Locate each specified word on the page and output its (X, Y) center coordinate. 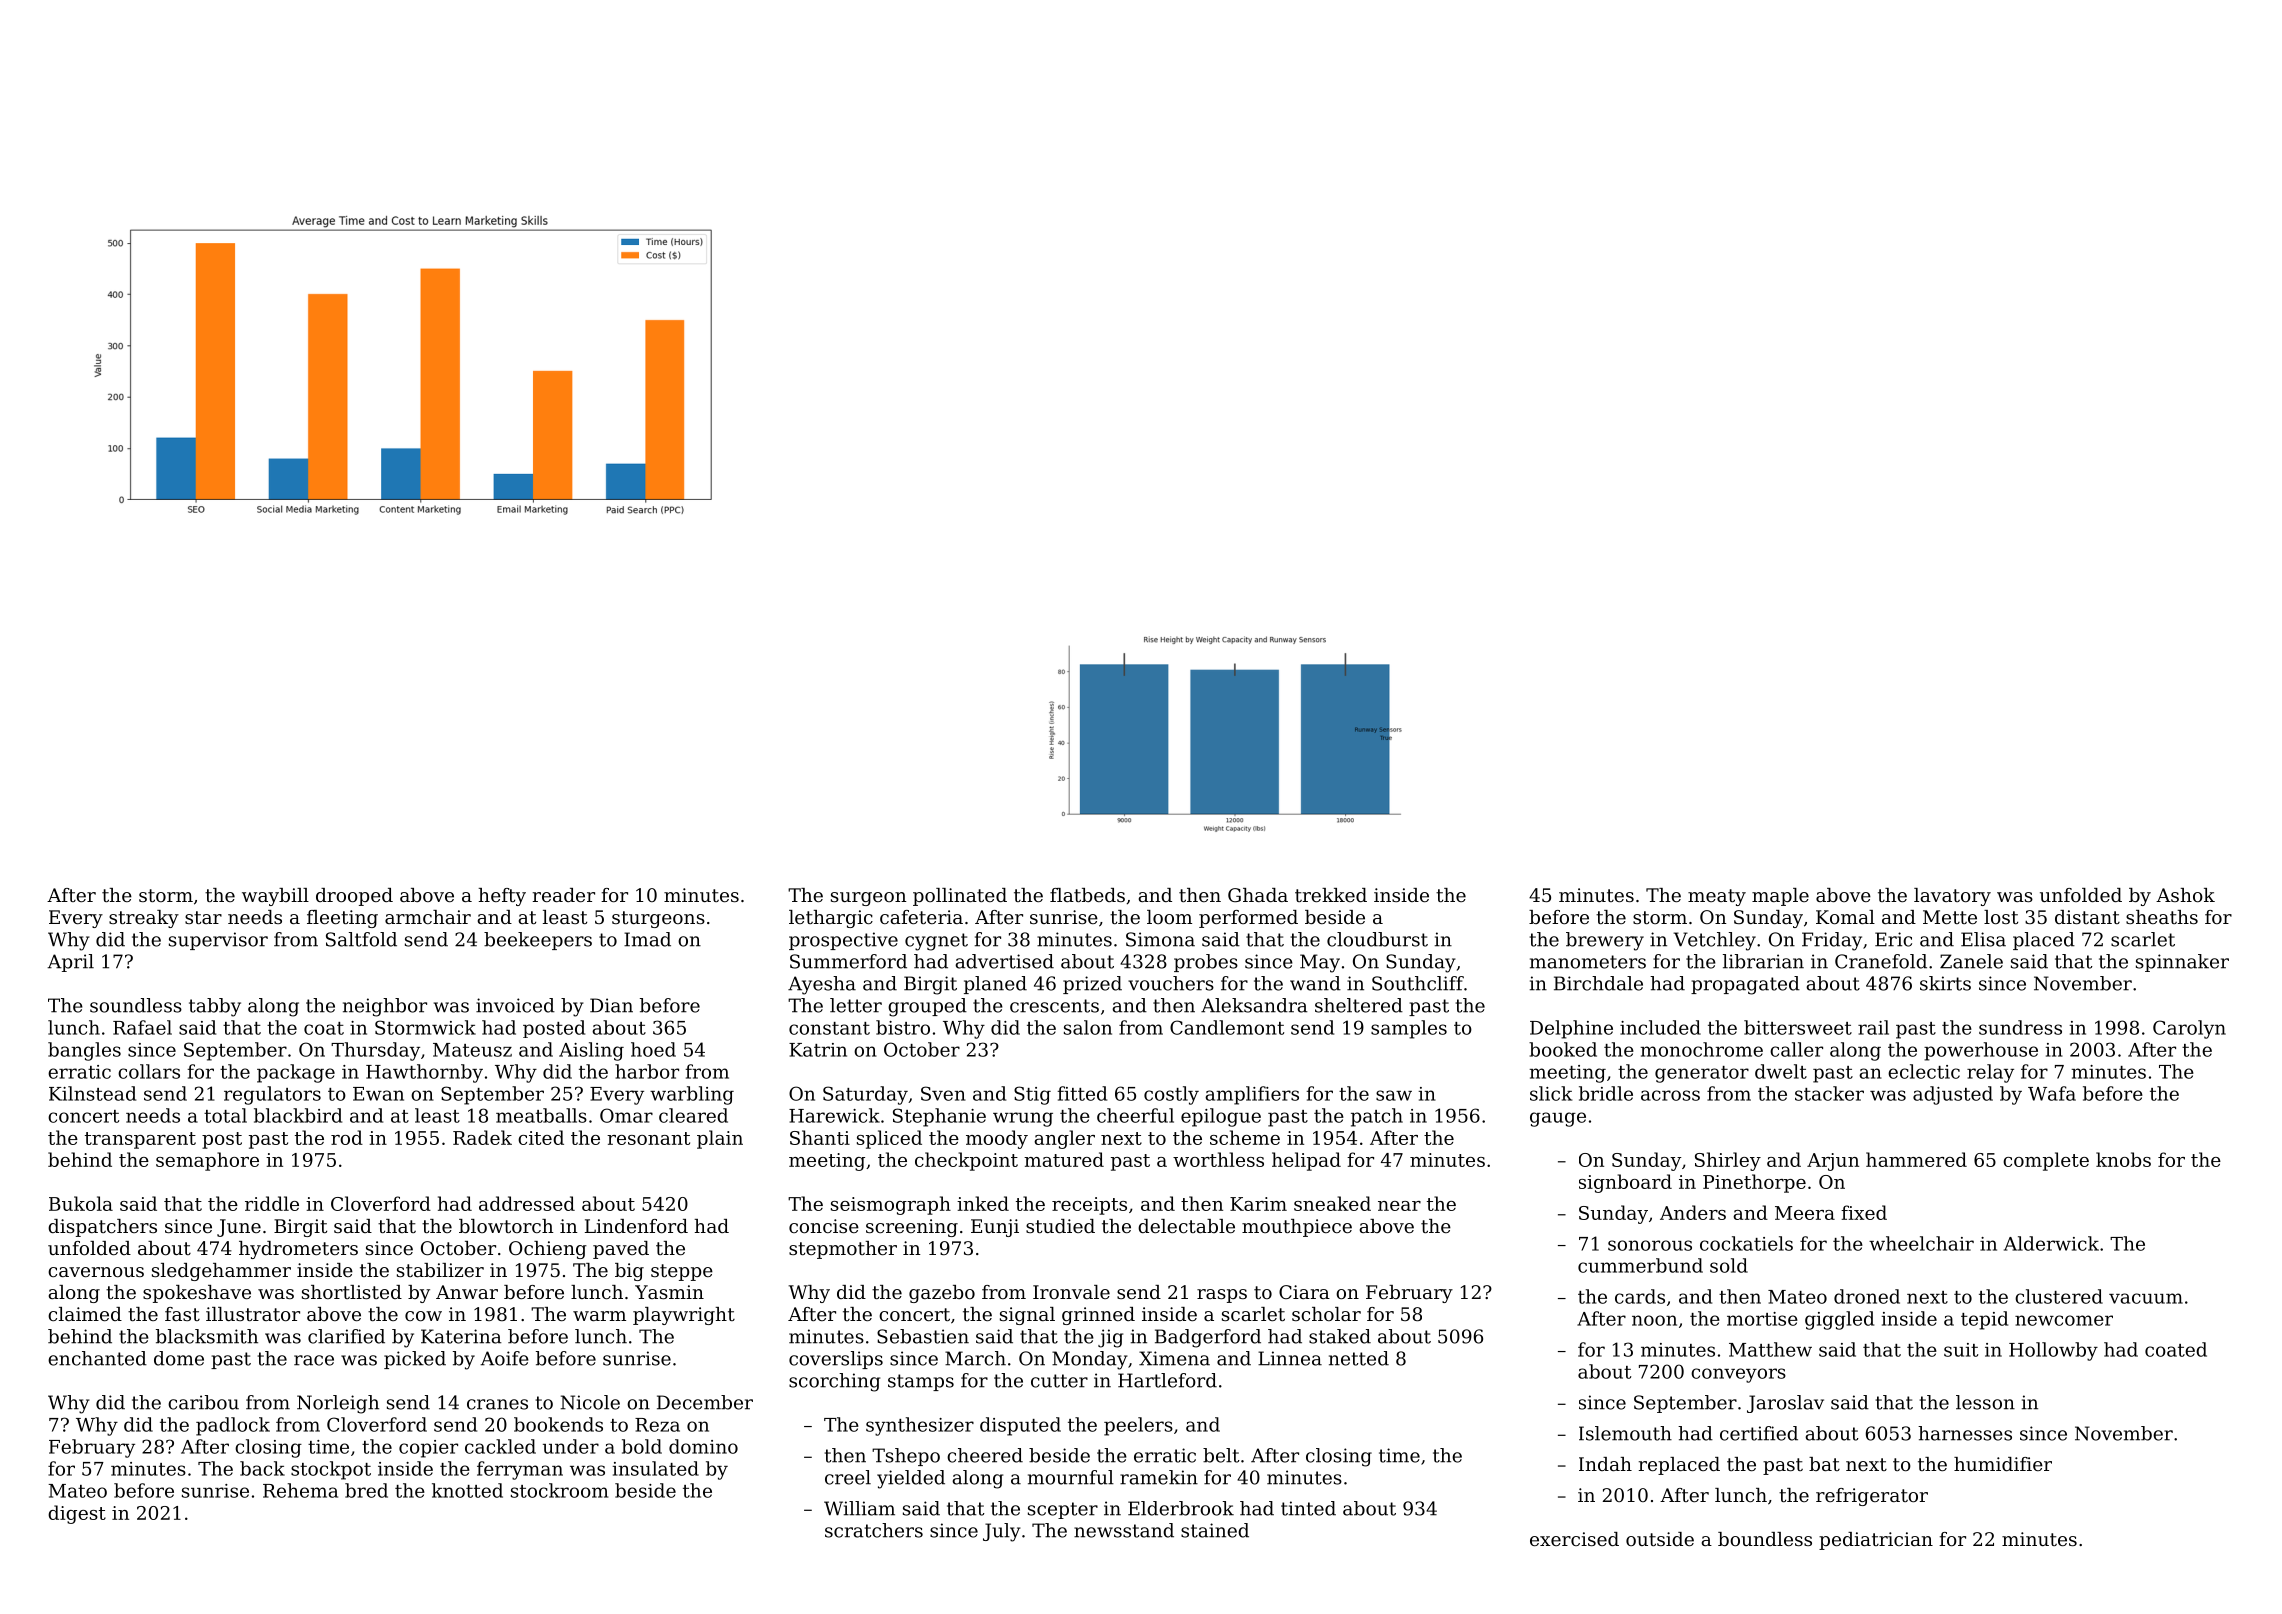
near (1399, 1206)
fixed (1864, 1212)
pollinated (960, 897)
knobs (2123, 1159)
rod (347, 1137)
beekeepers (538, 941)
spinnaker (2182, 963)
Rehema (300, 1490)
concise (824, 1226)
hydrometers (298, 1250)
